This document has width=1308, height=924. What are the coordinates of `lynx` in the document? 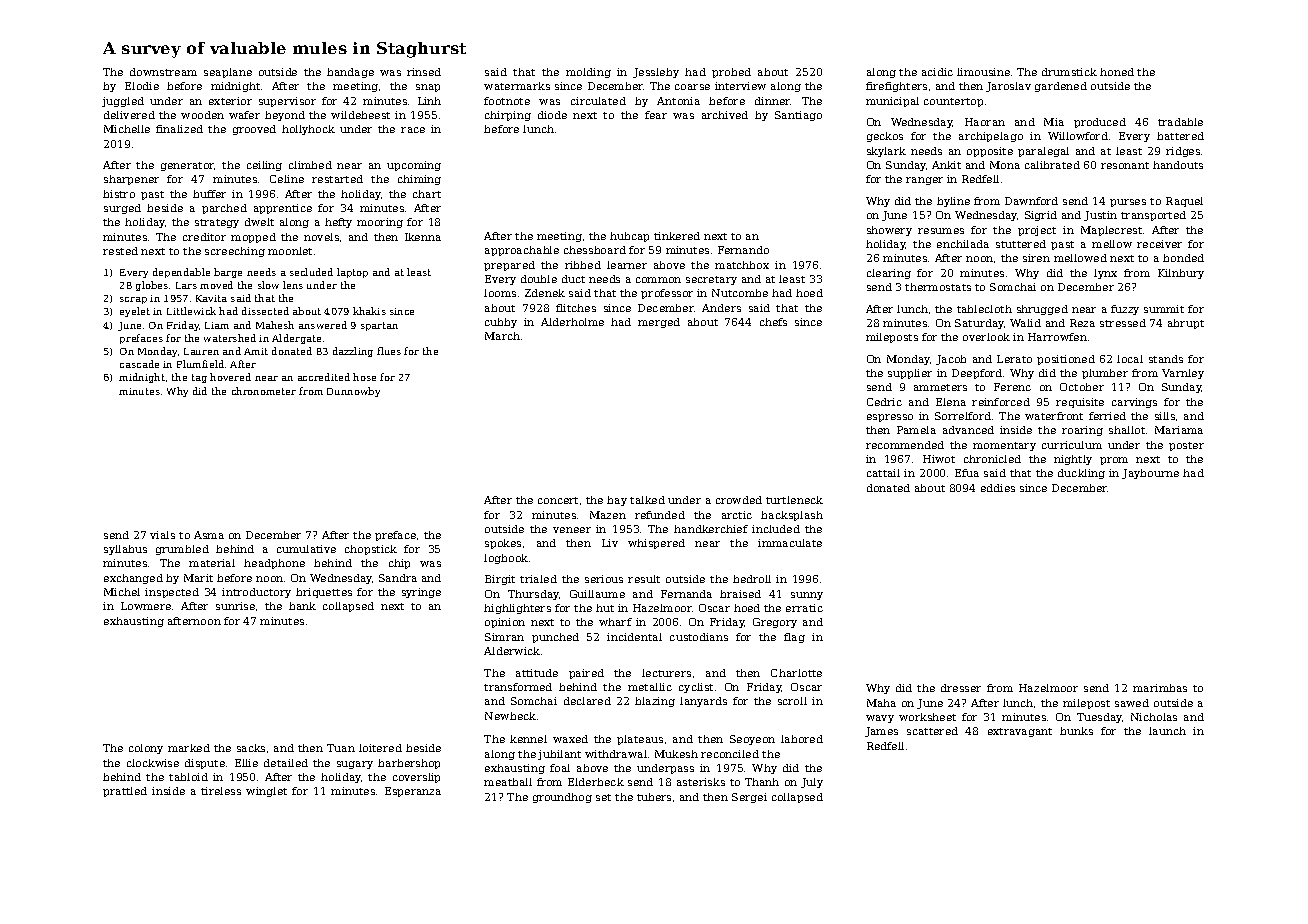 It's located at (1105, 274).
